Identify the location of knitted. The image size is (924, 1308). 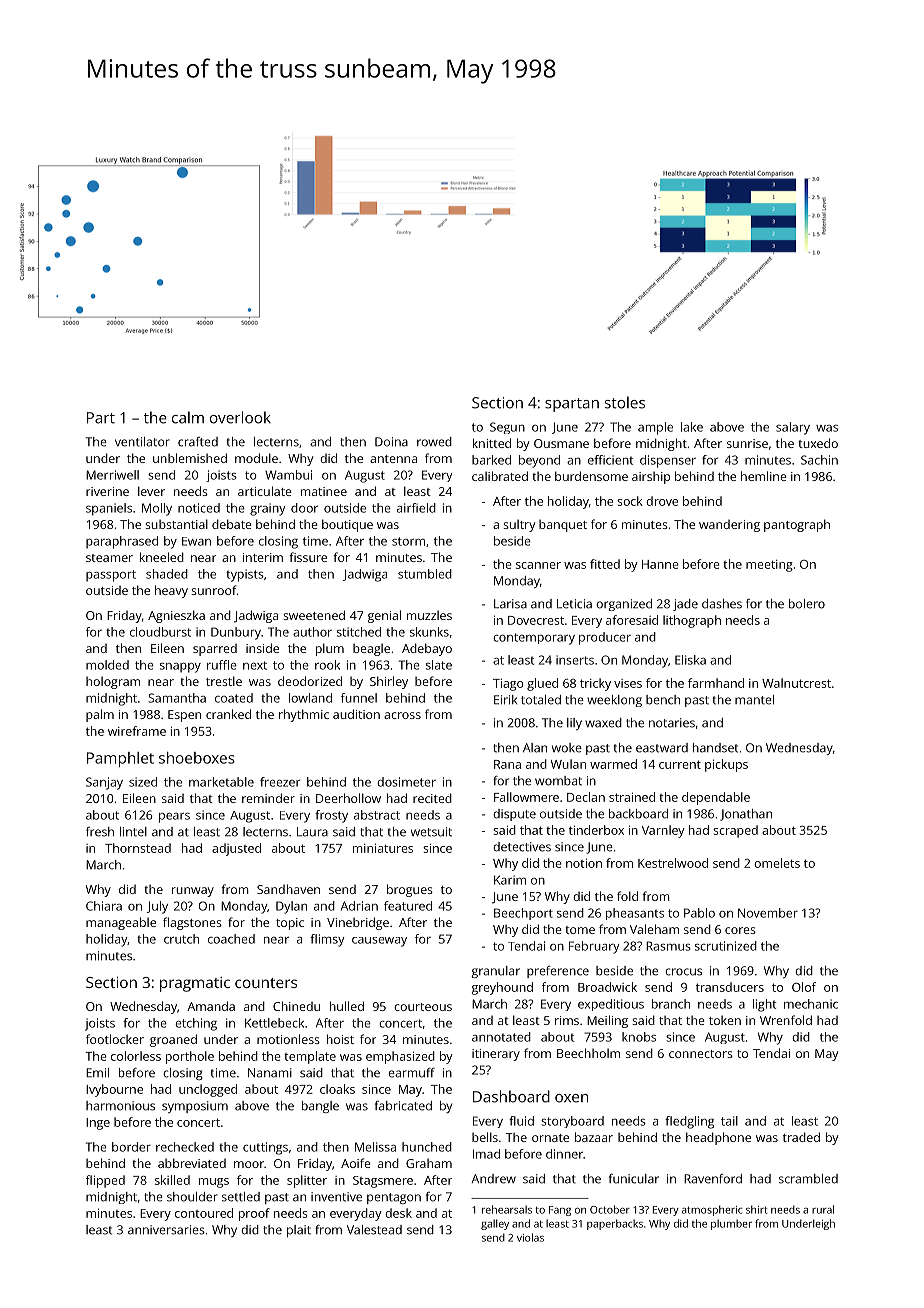
(492, 443).
